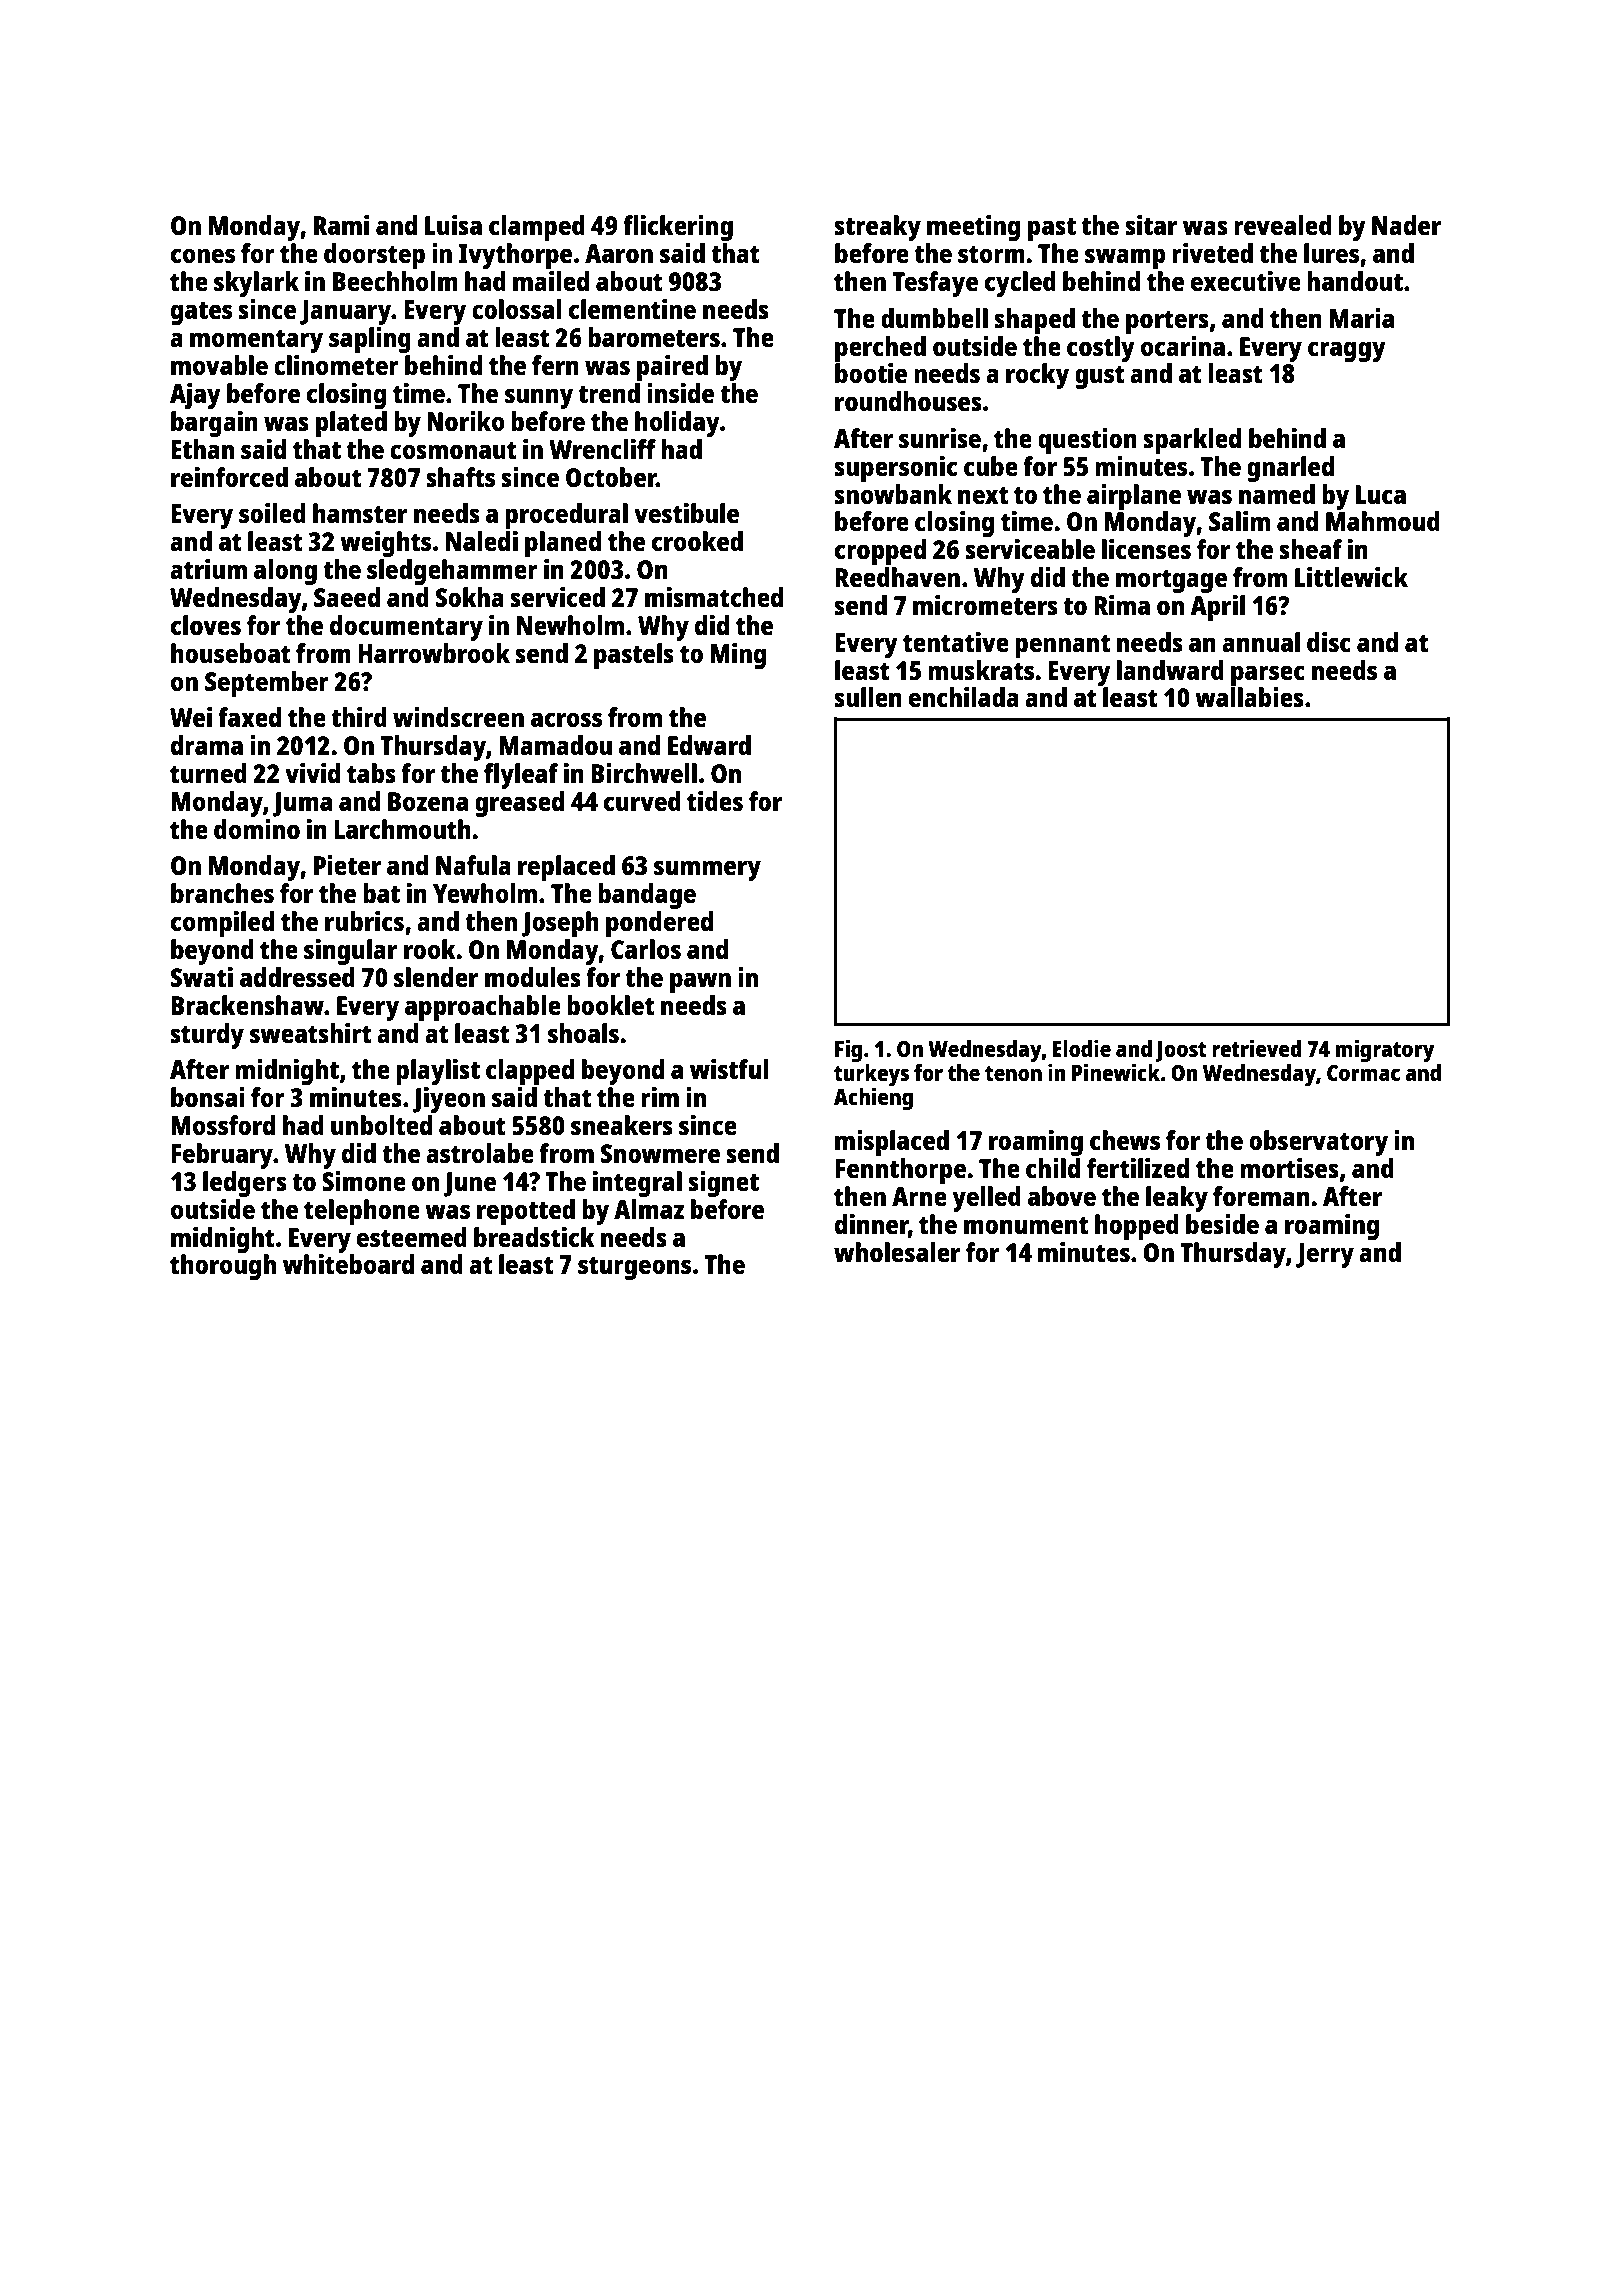 Image resolution: width=1620 pixels, height=2292 pixels. What do you see at coordinates (551, 281) in the page?
I see `mailed` at bounding box center [551, 281].
